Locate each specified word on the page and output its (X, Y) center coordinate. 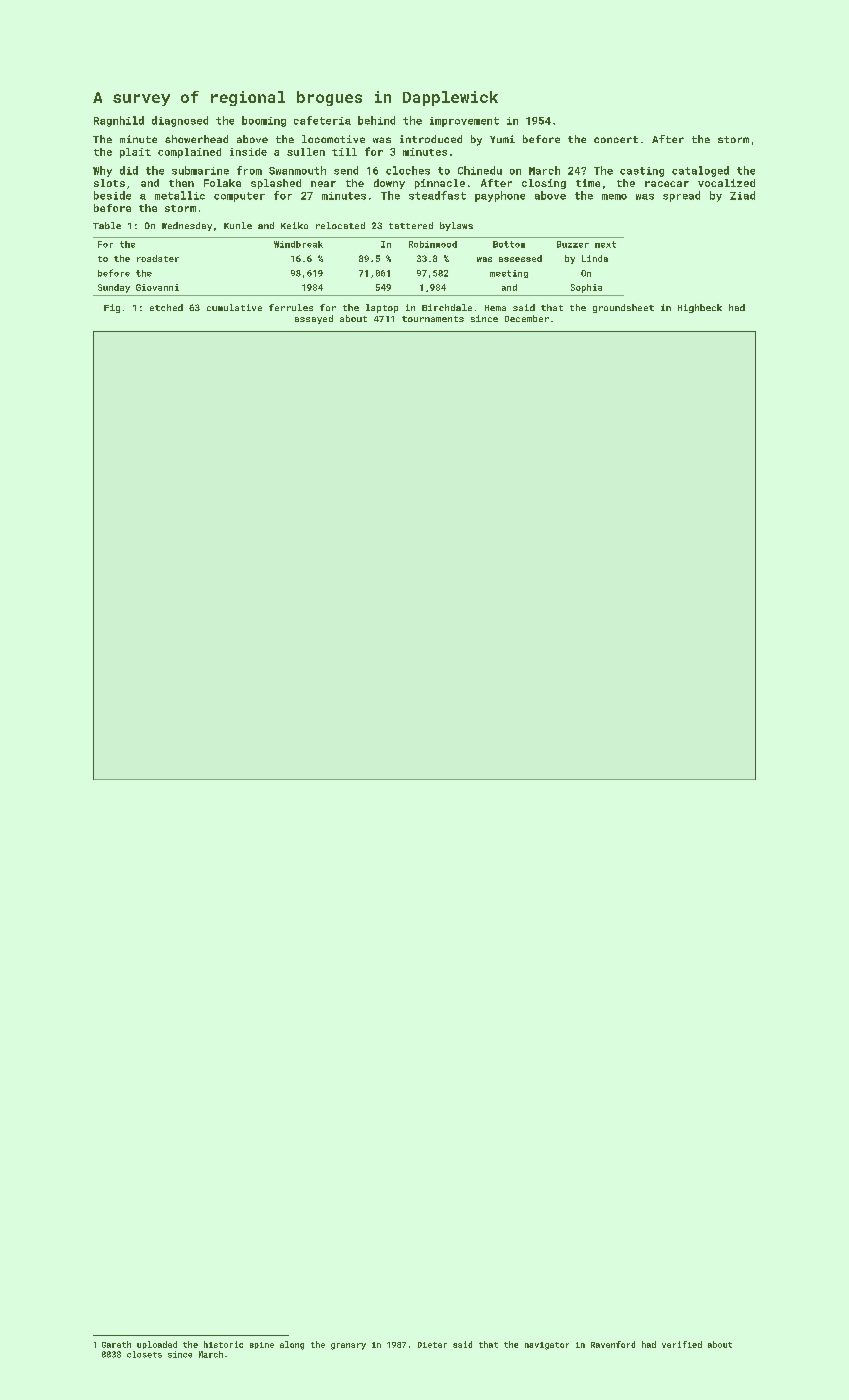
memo (614, 197)
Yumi (502, 139)
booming (264, 121)
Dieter (432, 1345)
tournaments (433, 319)
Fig (112, 308)
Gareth (116, 1344)
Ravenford (613, 1344)
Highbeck (700, 308)
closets (144, 1354)
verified (682, 1344)
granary (348, 1346)
